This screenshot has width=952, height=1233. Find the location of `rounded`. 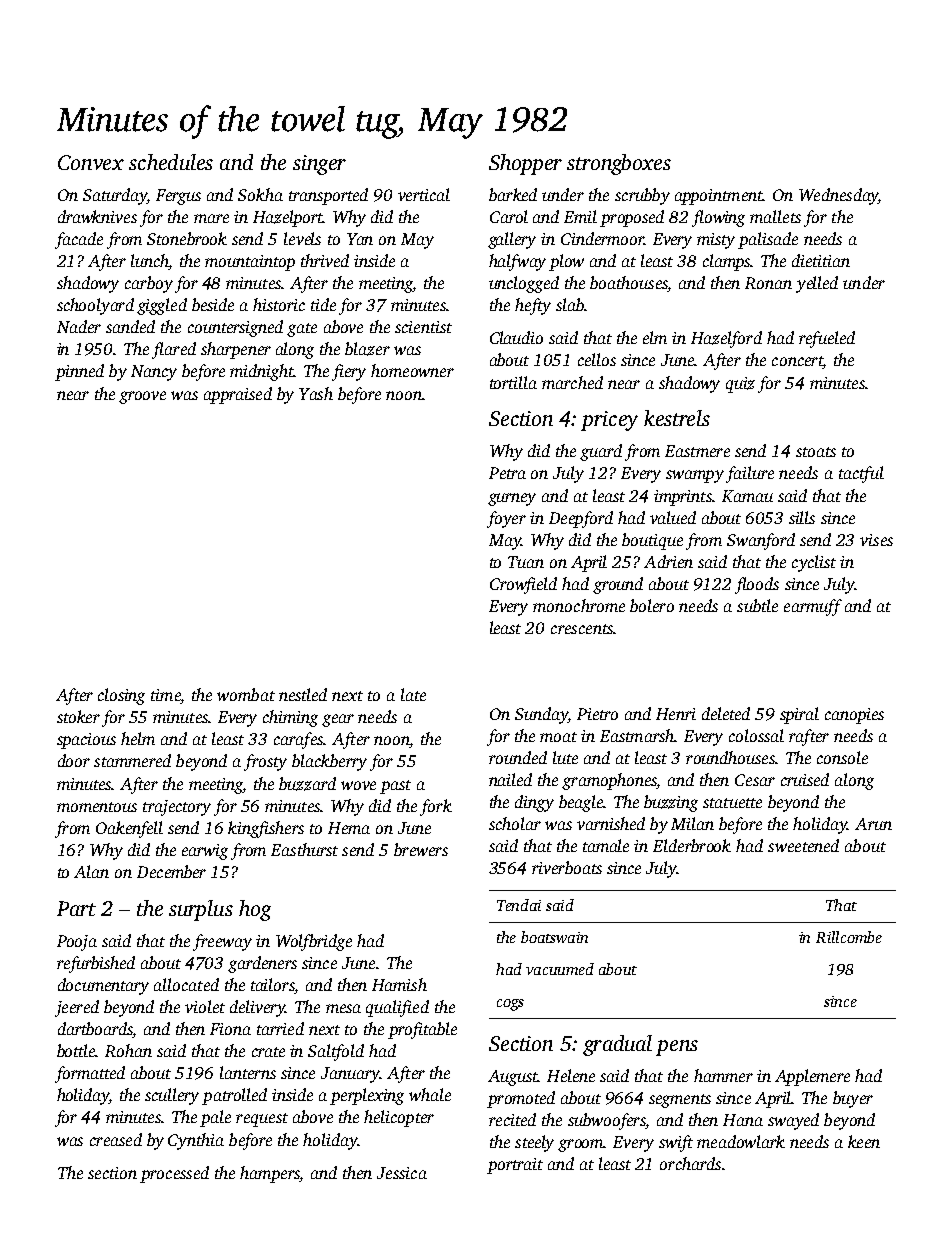

rounded is located at coordinates (518, 757).
